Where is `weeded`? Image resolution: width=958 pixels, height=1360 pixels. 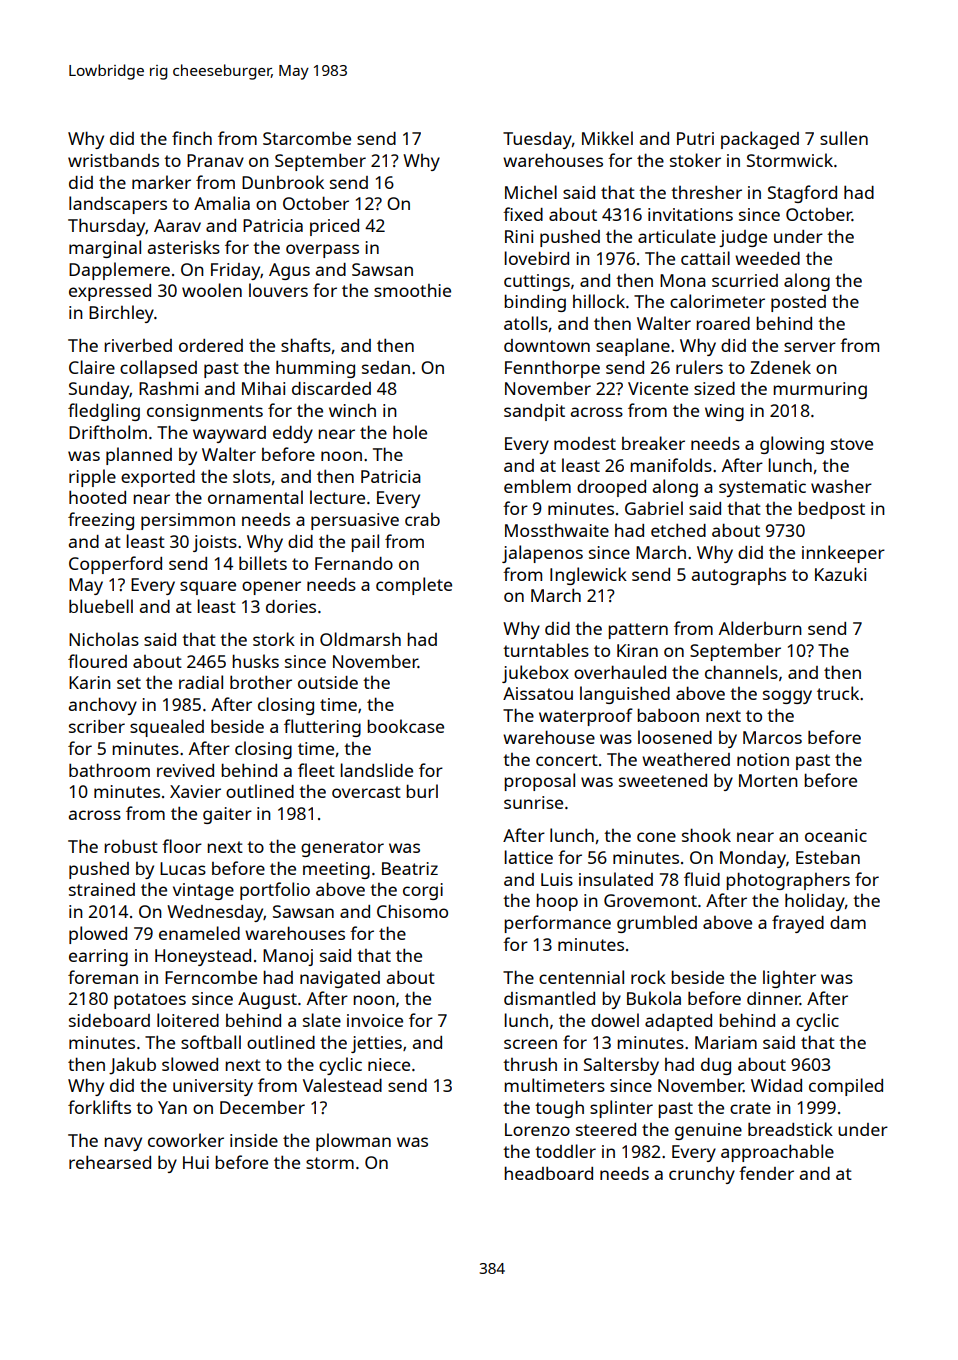 weeded is located at coordinates (767, 258).
